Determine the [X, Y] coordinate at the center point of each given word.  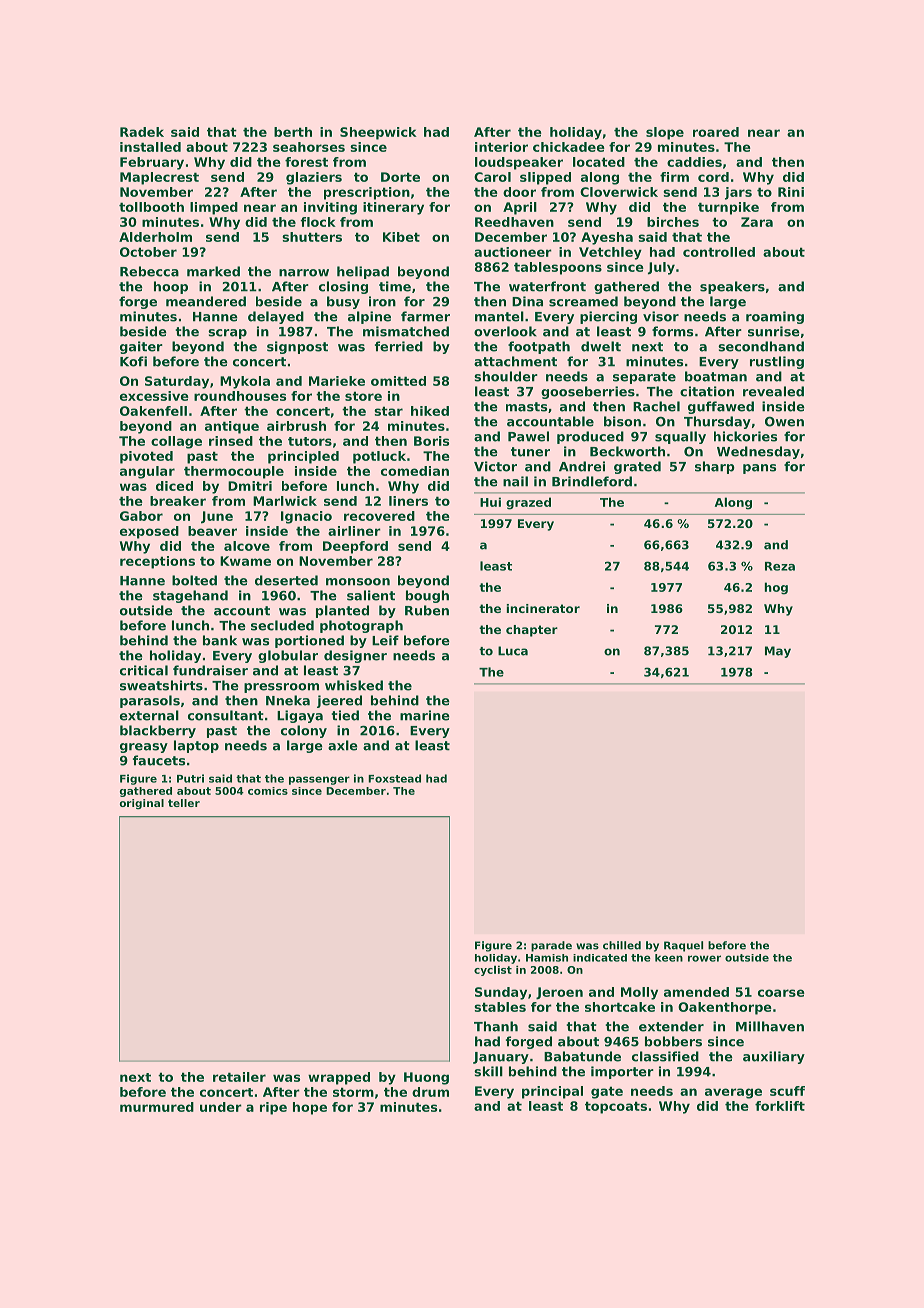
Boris [431, 441]
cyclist [493, 971]
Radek [142, 132]
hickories [745, 436]
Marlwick [285, 501]
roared [716, 132]
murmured [157, 1107]
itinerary [393, 208]
